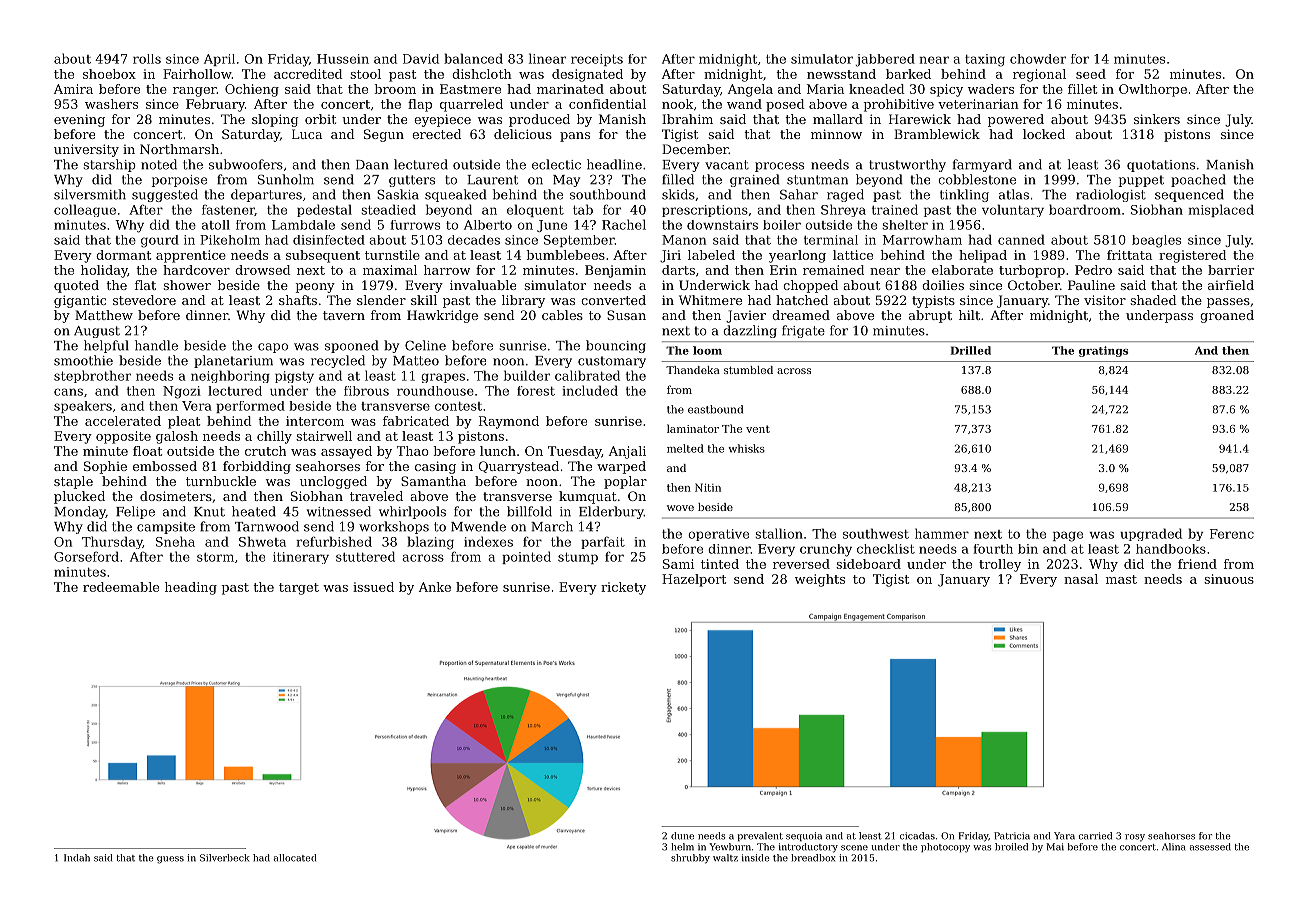  Describe the element at coordinates (109, 74) in the screenshot. I see `shoebox` at that location.
